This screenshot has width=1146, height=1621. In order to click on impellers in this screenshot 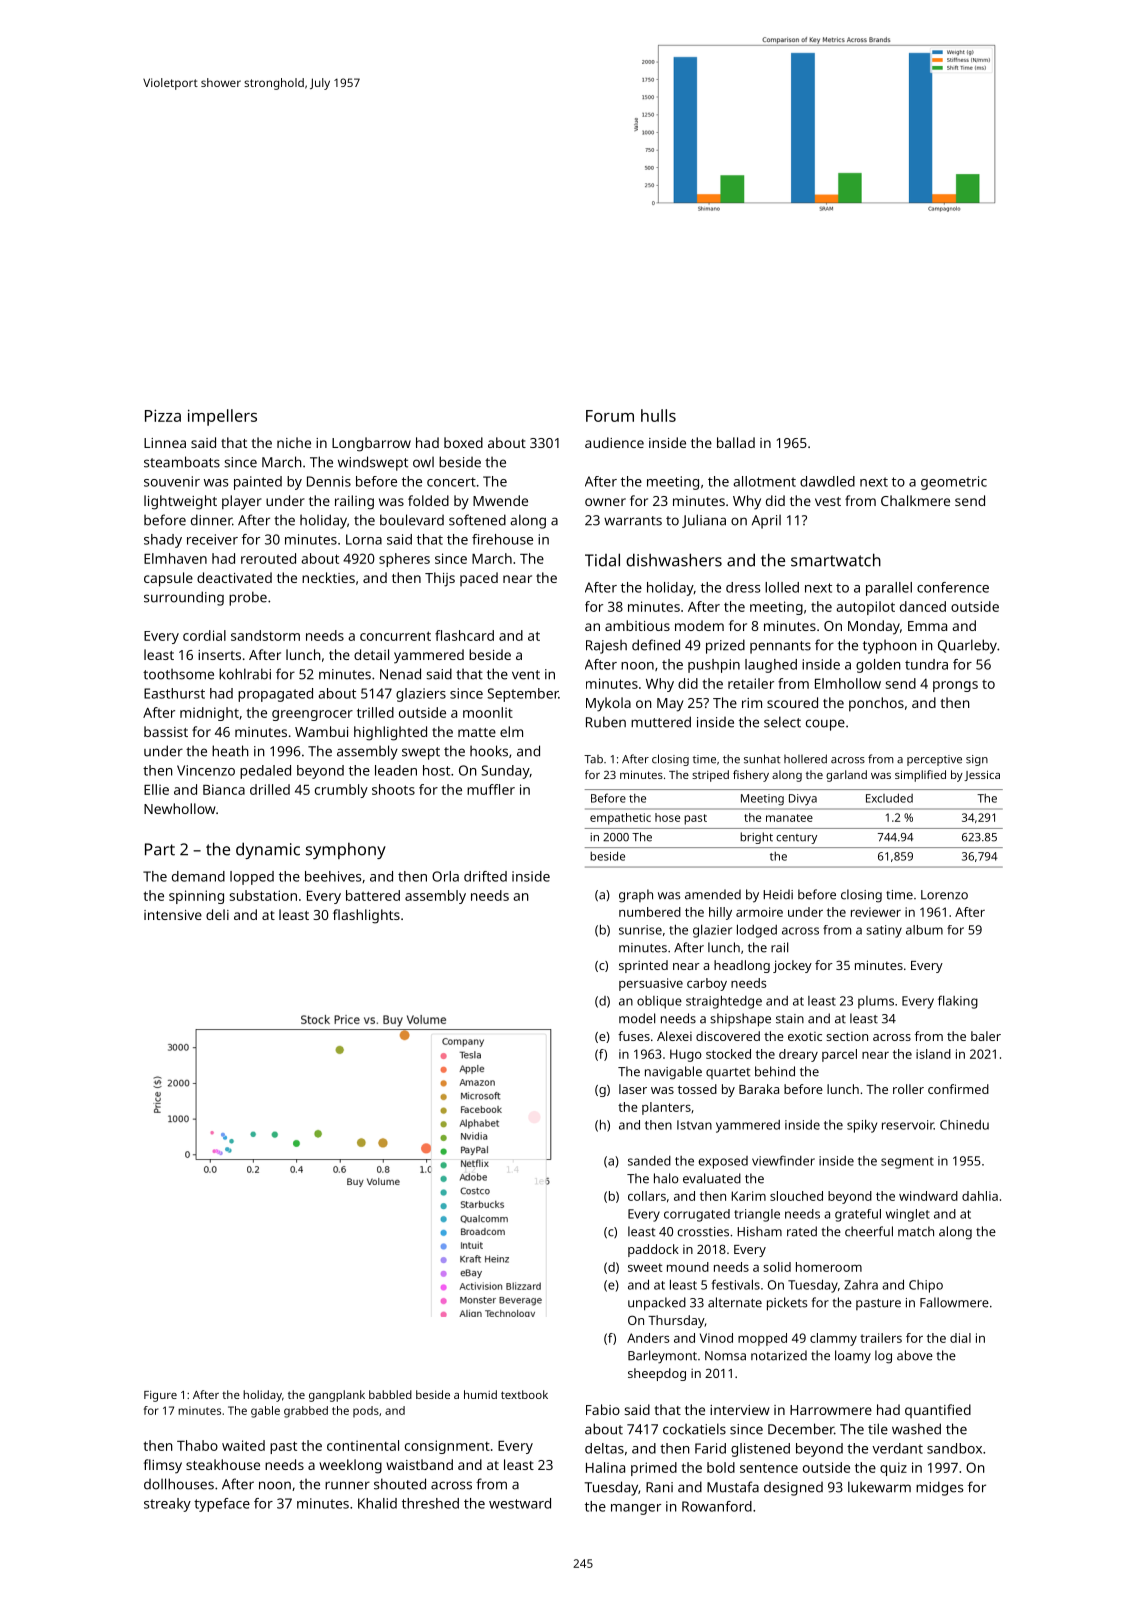, I will do `click(222, 417)`.
